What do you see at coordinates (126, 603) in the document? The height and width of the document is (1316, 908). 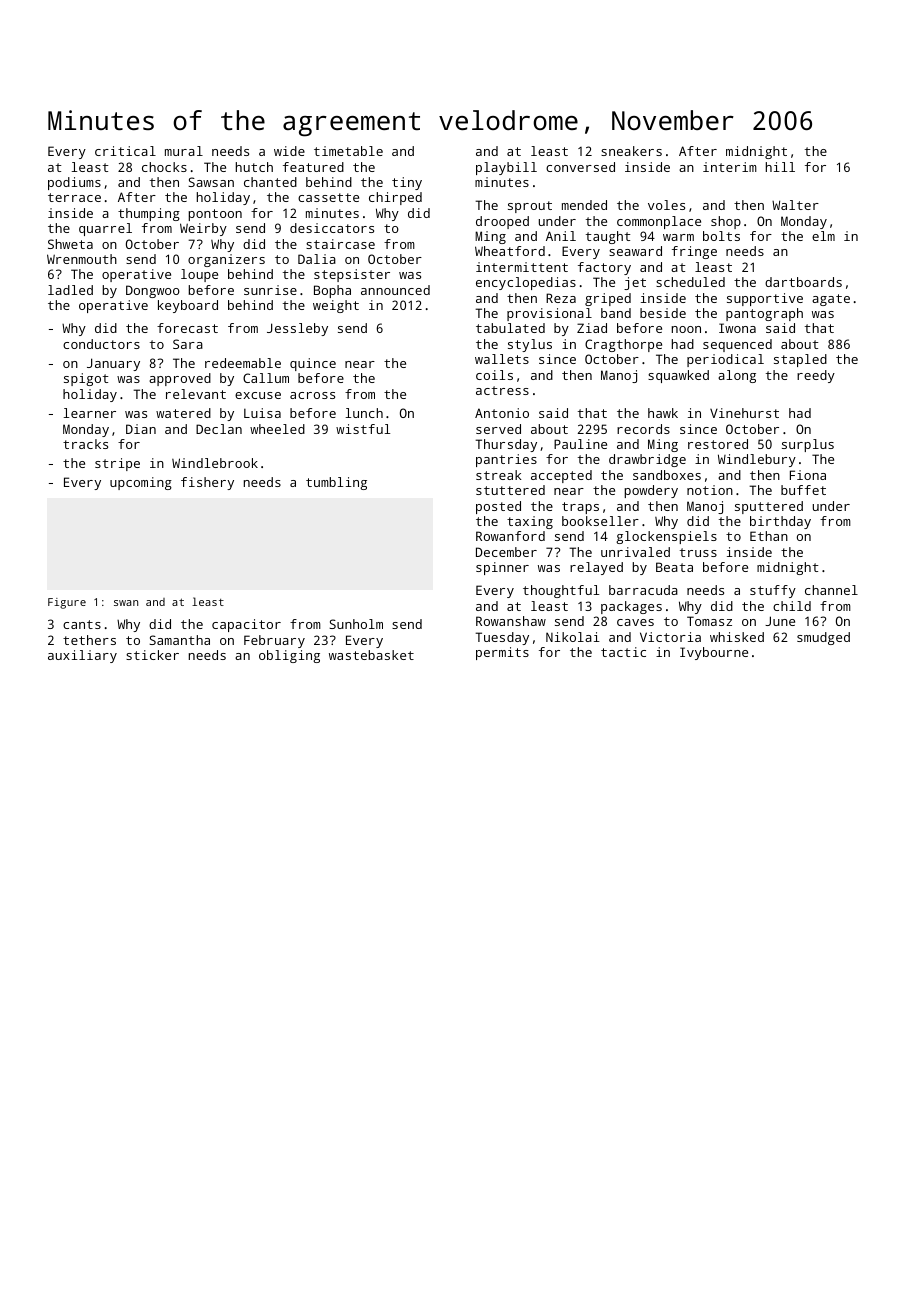 I see `swan` at bounding box center [126, 603].
